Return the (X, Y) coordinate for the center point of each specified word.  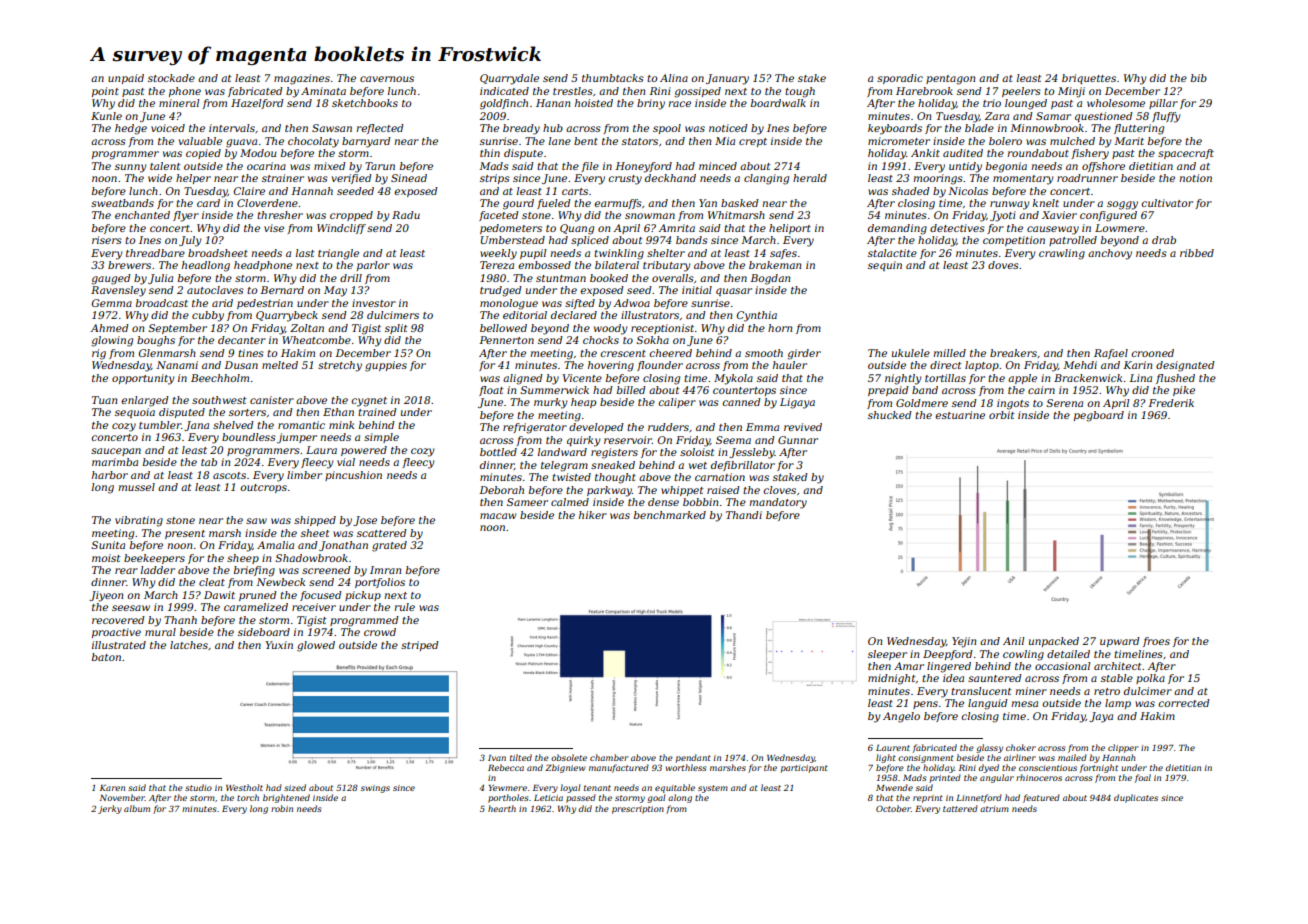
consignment (926, 759)
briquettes (1089, 79)
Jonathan (343, 546)
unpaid (126, 79)
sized (295, 787)
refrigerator (535, 428)
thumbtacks (613, 78)
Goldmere (922, 403)
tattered (960, 808)
